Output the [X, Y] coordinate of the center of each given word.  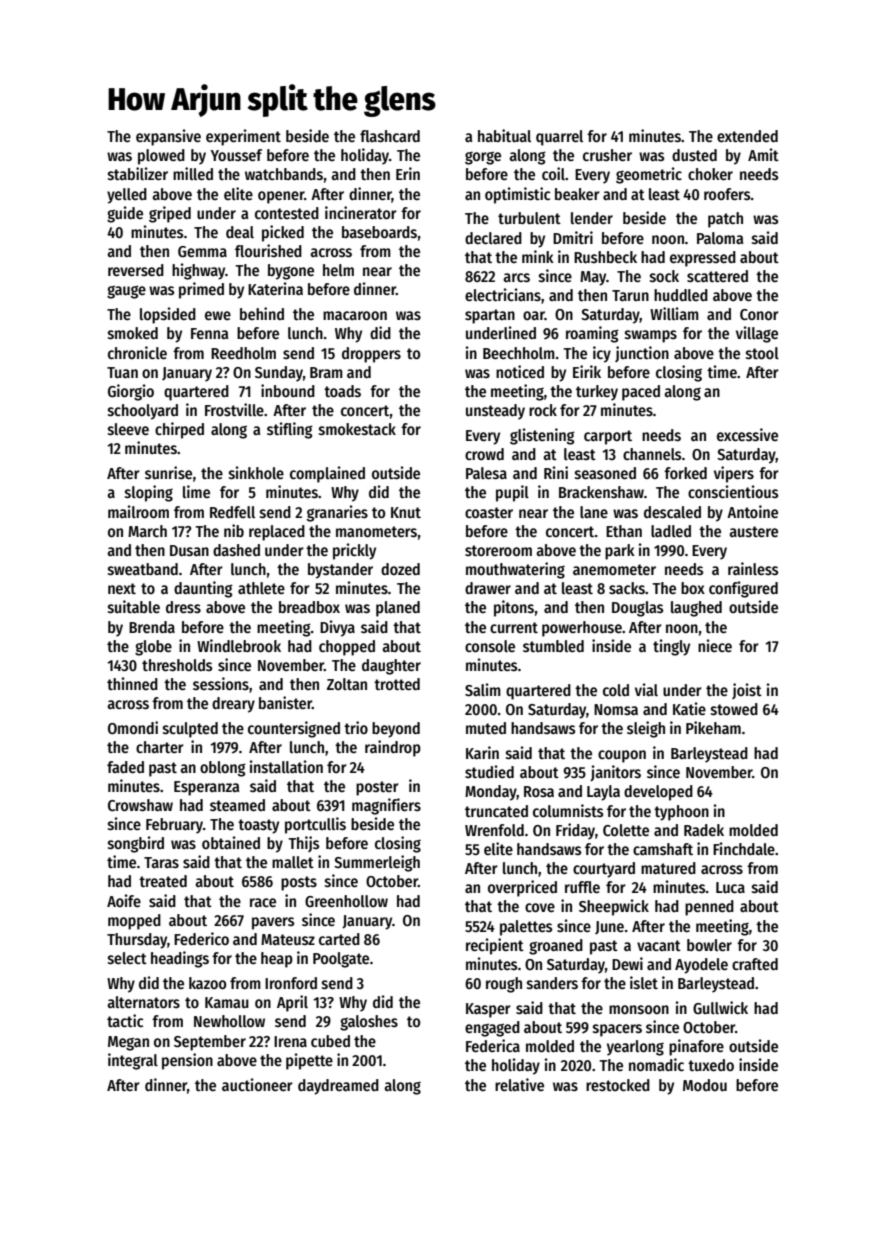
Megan [128, 1043]
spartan [490, 316]
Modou [705, 1085]
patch [725, 220]
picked [283, 233]
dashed [236, 550]
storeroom [498, 550]
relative [519, 1084]
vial [646, 689]
